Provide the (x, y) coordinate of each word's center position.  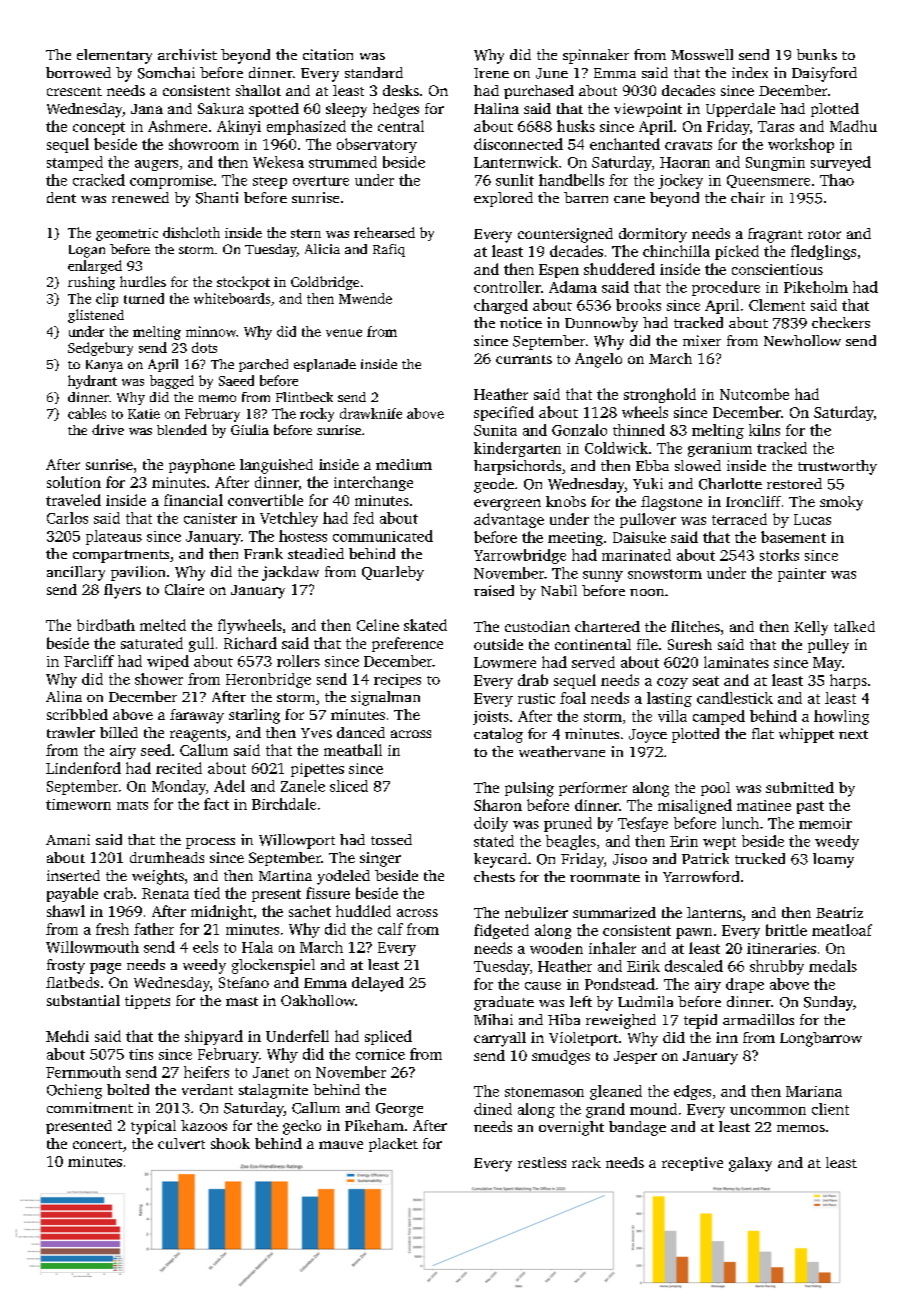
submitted (800, 787)
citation (328, 54)
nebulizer (536, 912)
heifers (206, 1072)
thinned (639, 430)
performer (593, 789)
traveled (73, 500)
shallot (258, 90)
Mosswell (702, 54)
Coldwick (616, 448)
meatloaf (842, 930)
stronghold (660, 395)
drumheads (167, 857)
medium (404, 464)
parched (263, 365)
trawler (71, 732)
